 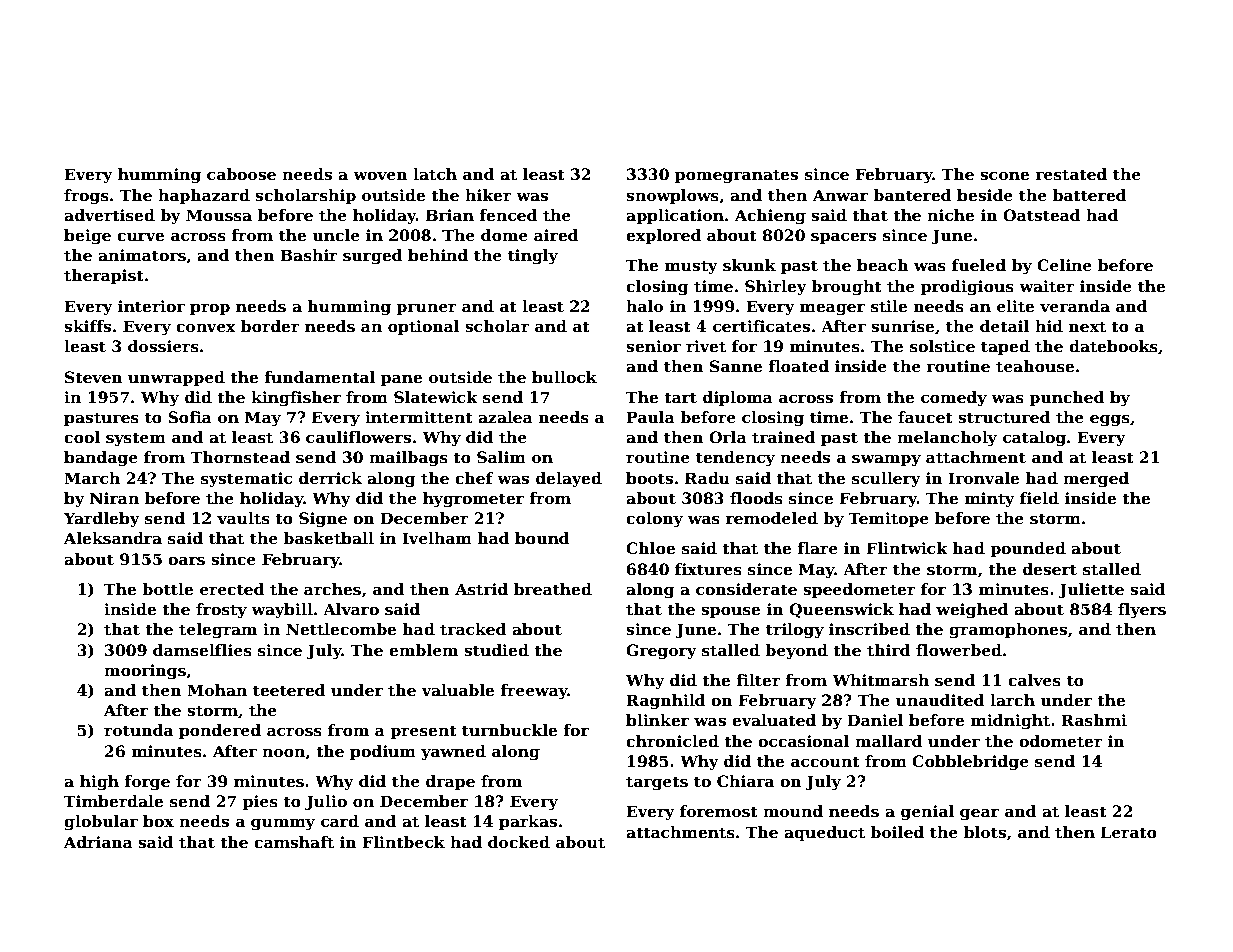 What do you see at coordinates (553, 589) in the image?
I see `breathed` at bounding box center [553, 589].
